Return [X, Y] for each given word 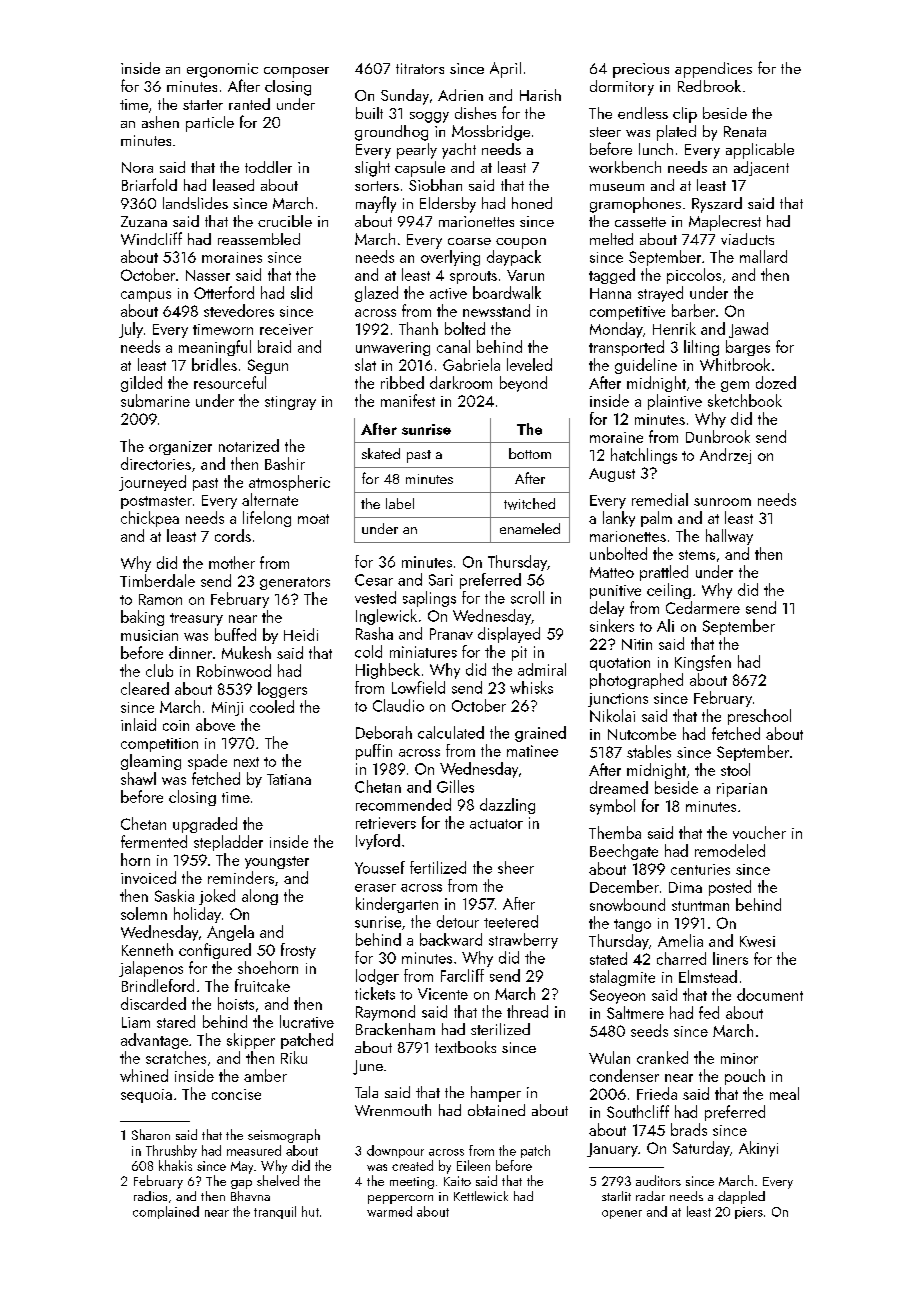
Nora [137, 167]
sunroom [722, 502]
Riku [294, 1057]
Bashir [285, 463]
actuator [496, 824]
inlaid [138, 724]
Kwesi [757, 941]
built [369, 113]
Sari [441, 580]
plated [676, 133]
